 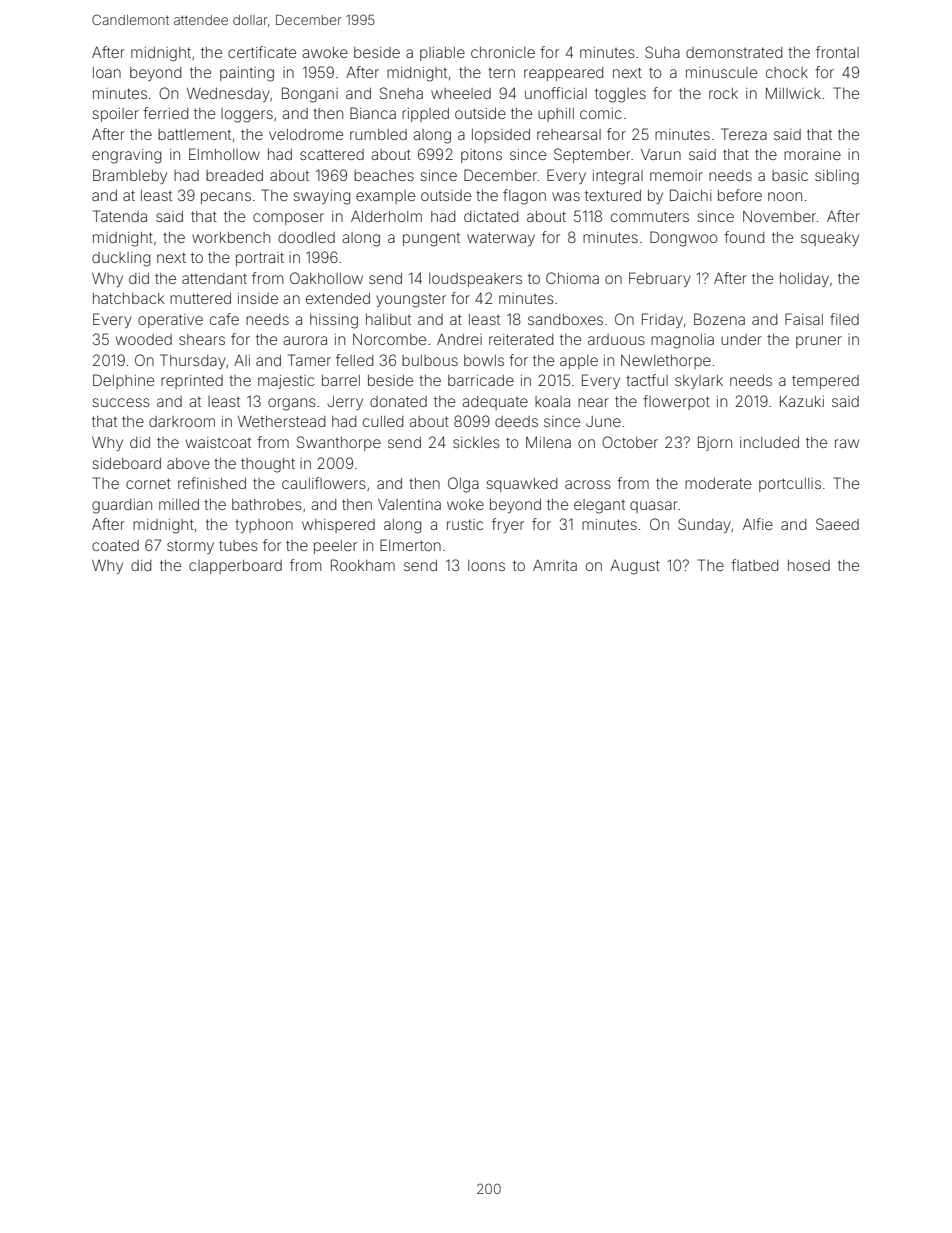 What do you see at coordinates (107, 72) in the document?
I see `loan` at bounding box center [107, 72].
